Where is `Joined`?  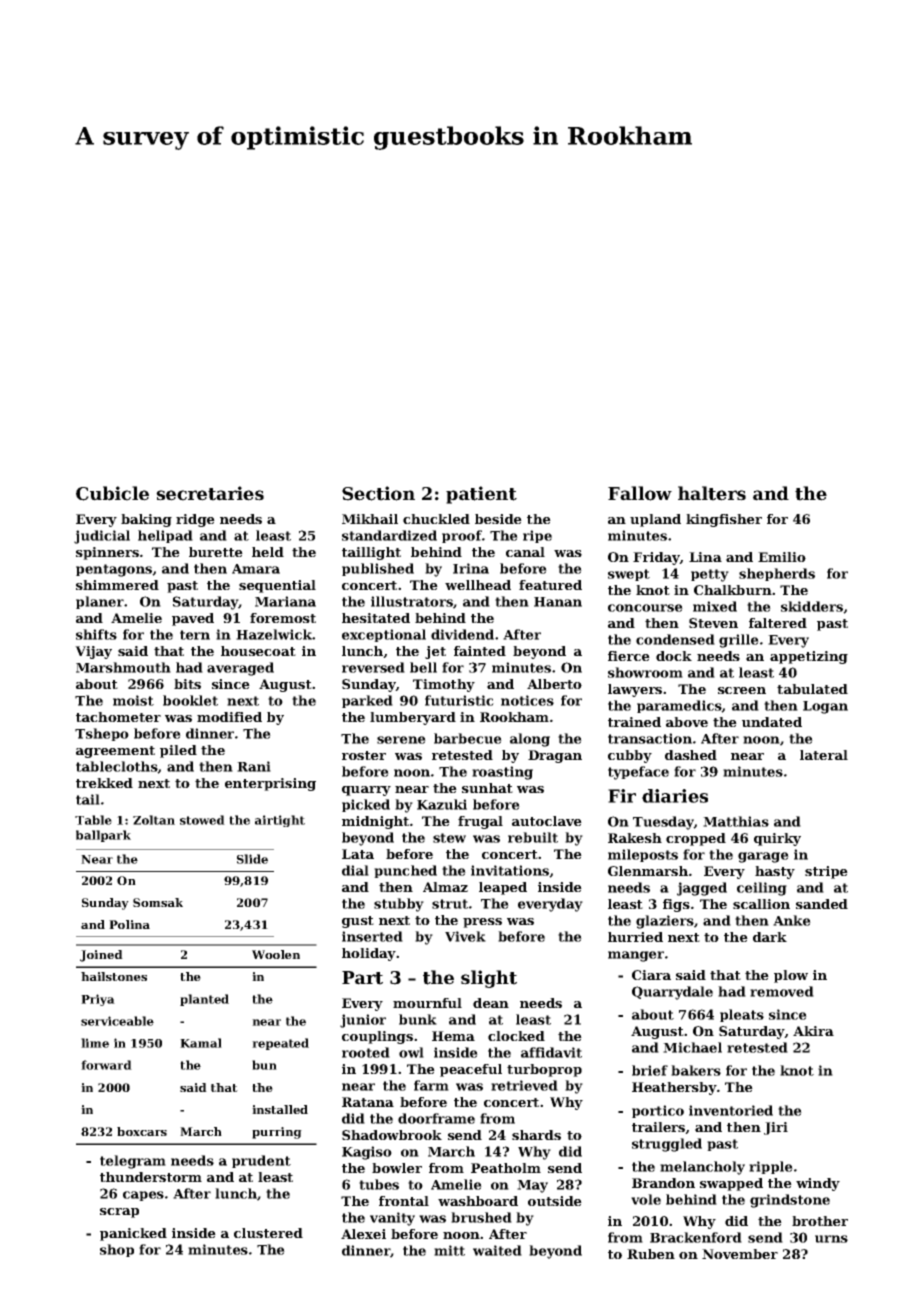
Joined is located at coordinates (101, 956).
